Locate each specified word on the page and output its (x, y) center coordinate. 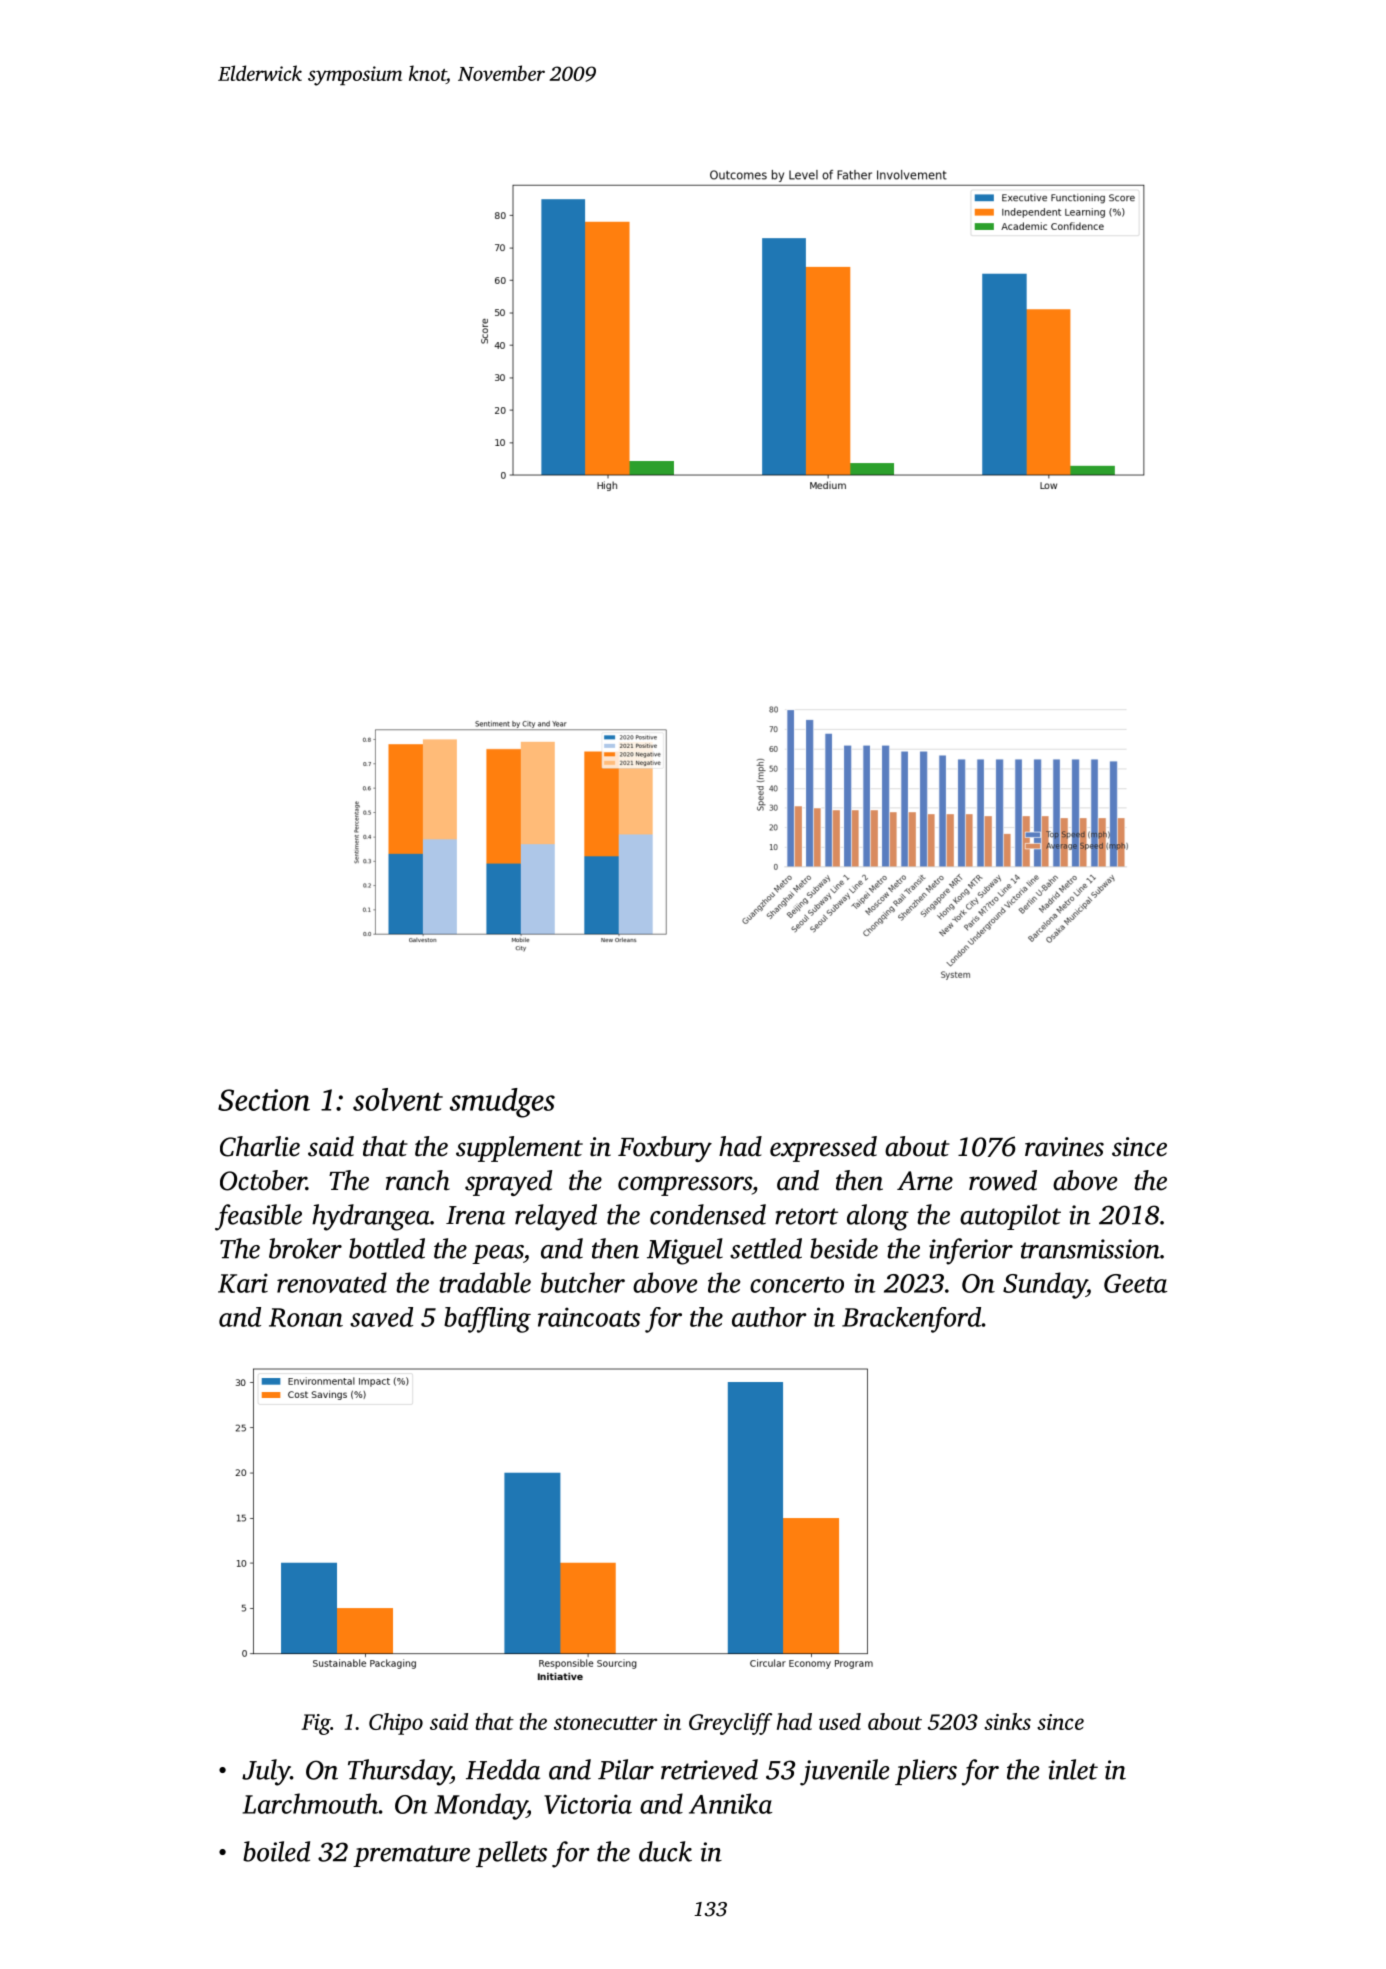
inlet (1073, 1769)
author (769, 1317)
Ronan (306, 1317)
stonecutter (605, 1723)
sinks (1007, 1721)
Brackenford (911, 1320)
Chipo (396, 1724)
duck (665, 1851)
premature (411, 1856)
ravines (1064, 1147)
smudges (502, 1103)
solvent (398, 1099)
